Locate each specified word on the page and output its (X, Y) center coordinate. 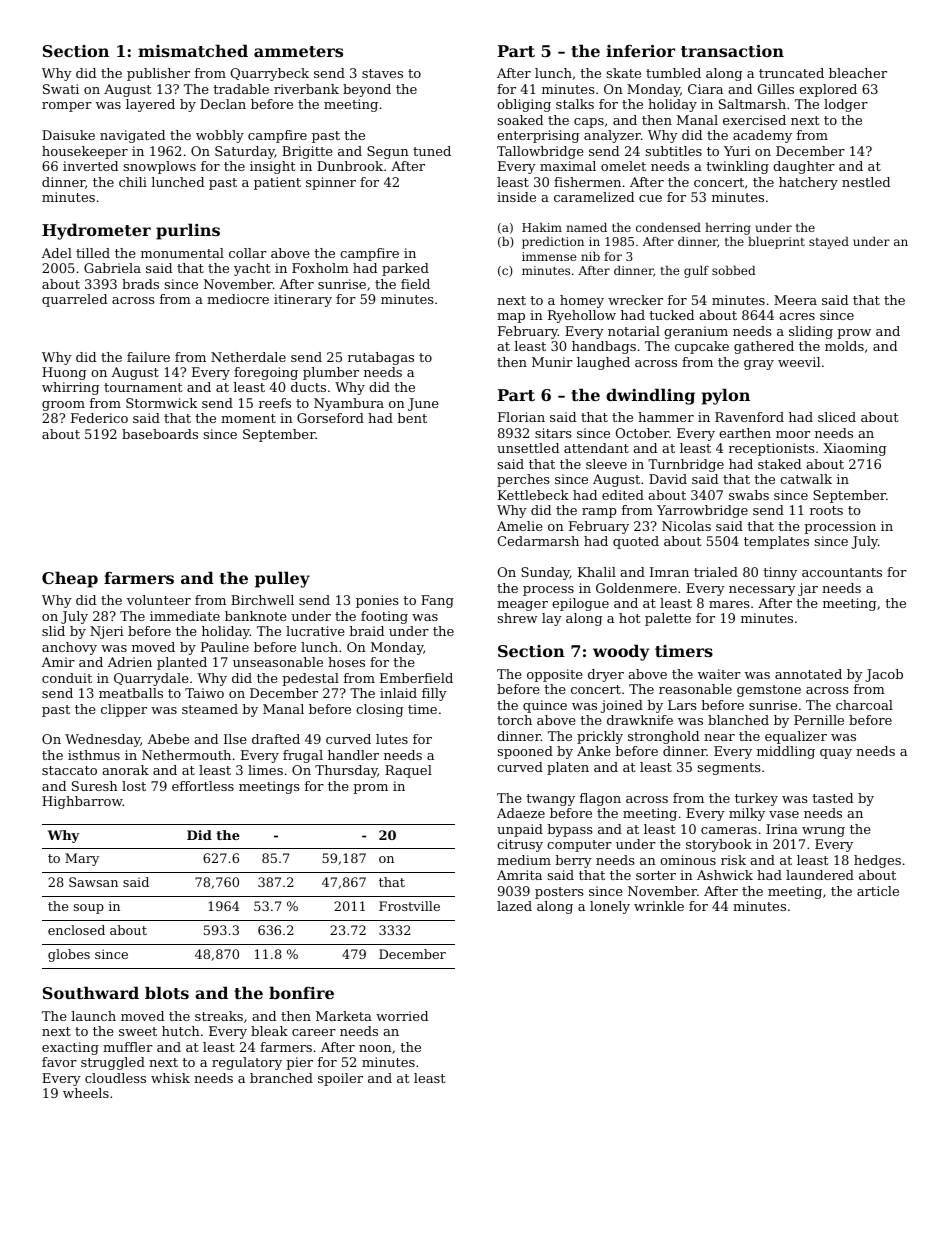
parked (405, 269)
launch (93, 1016)
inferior (640, 51)
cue (650, 198)
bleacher (858, 73)
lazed (514, 906)
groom (63, 406)
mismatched (193, 50)
